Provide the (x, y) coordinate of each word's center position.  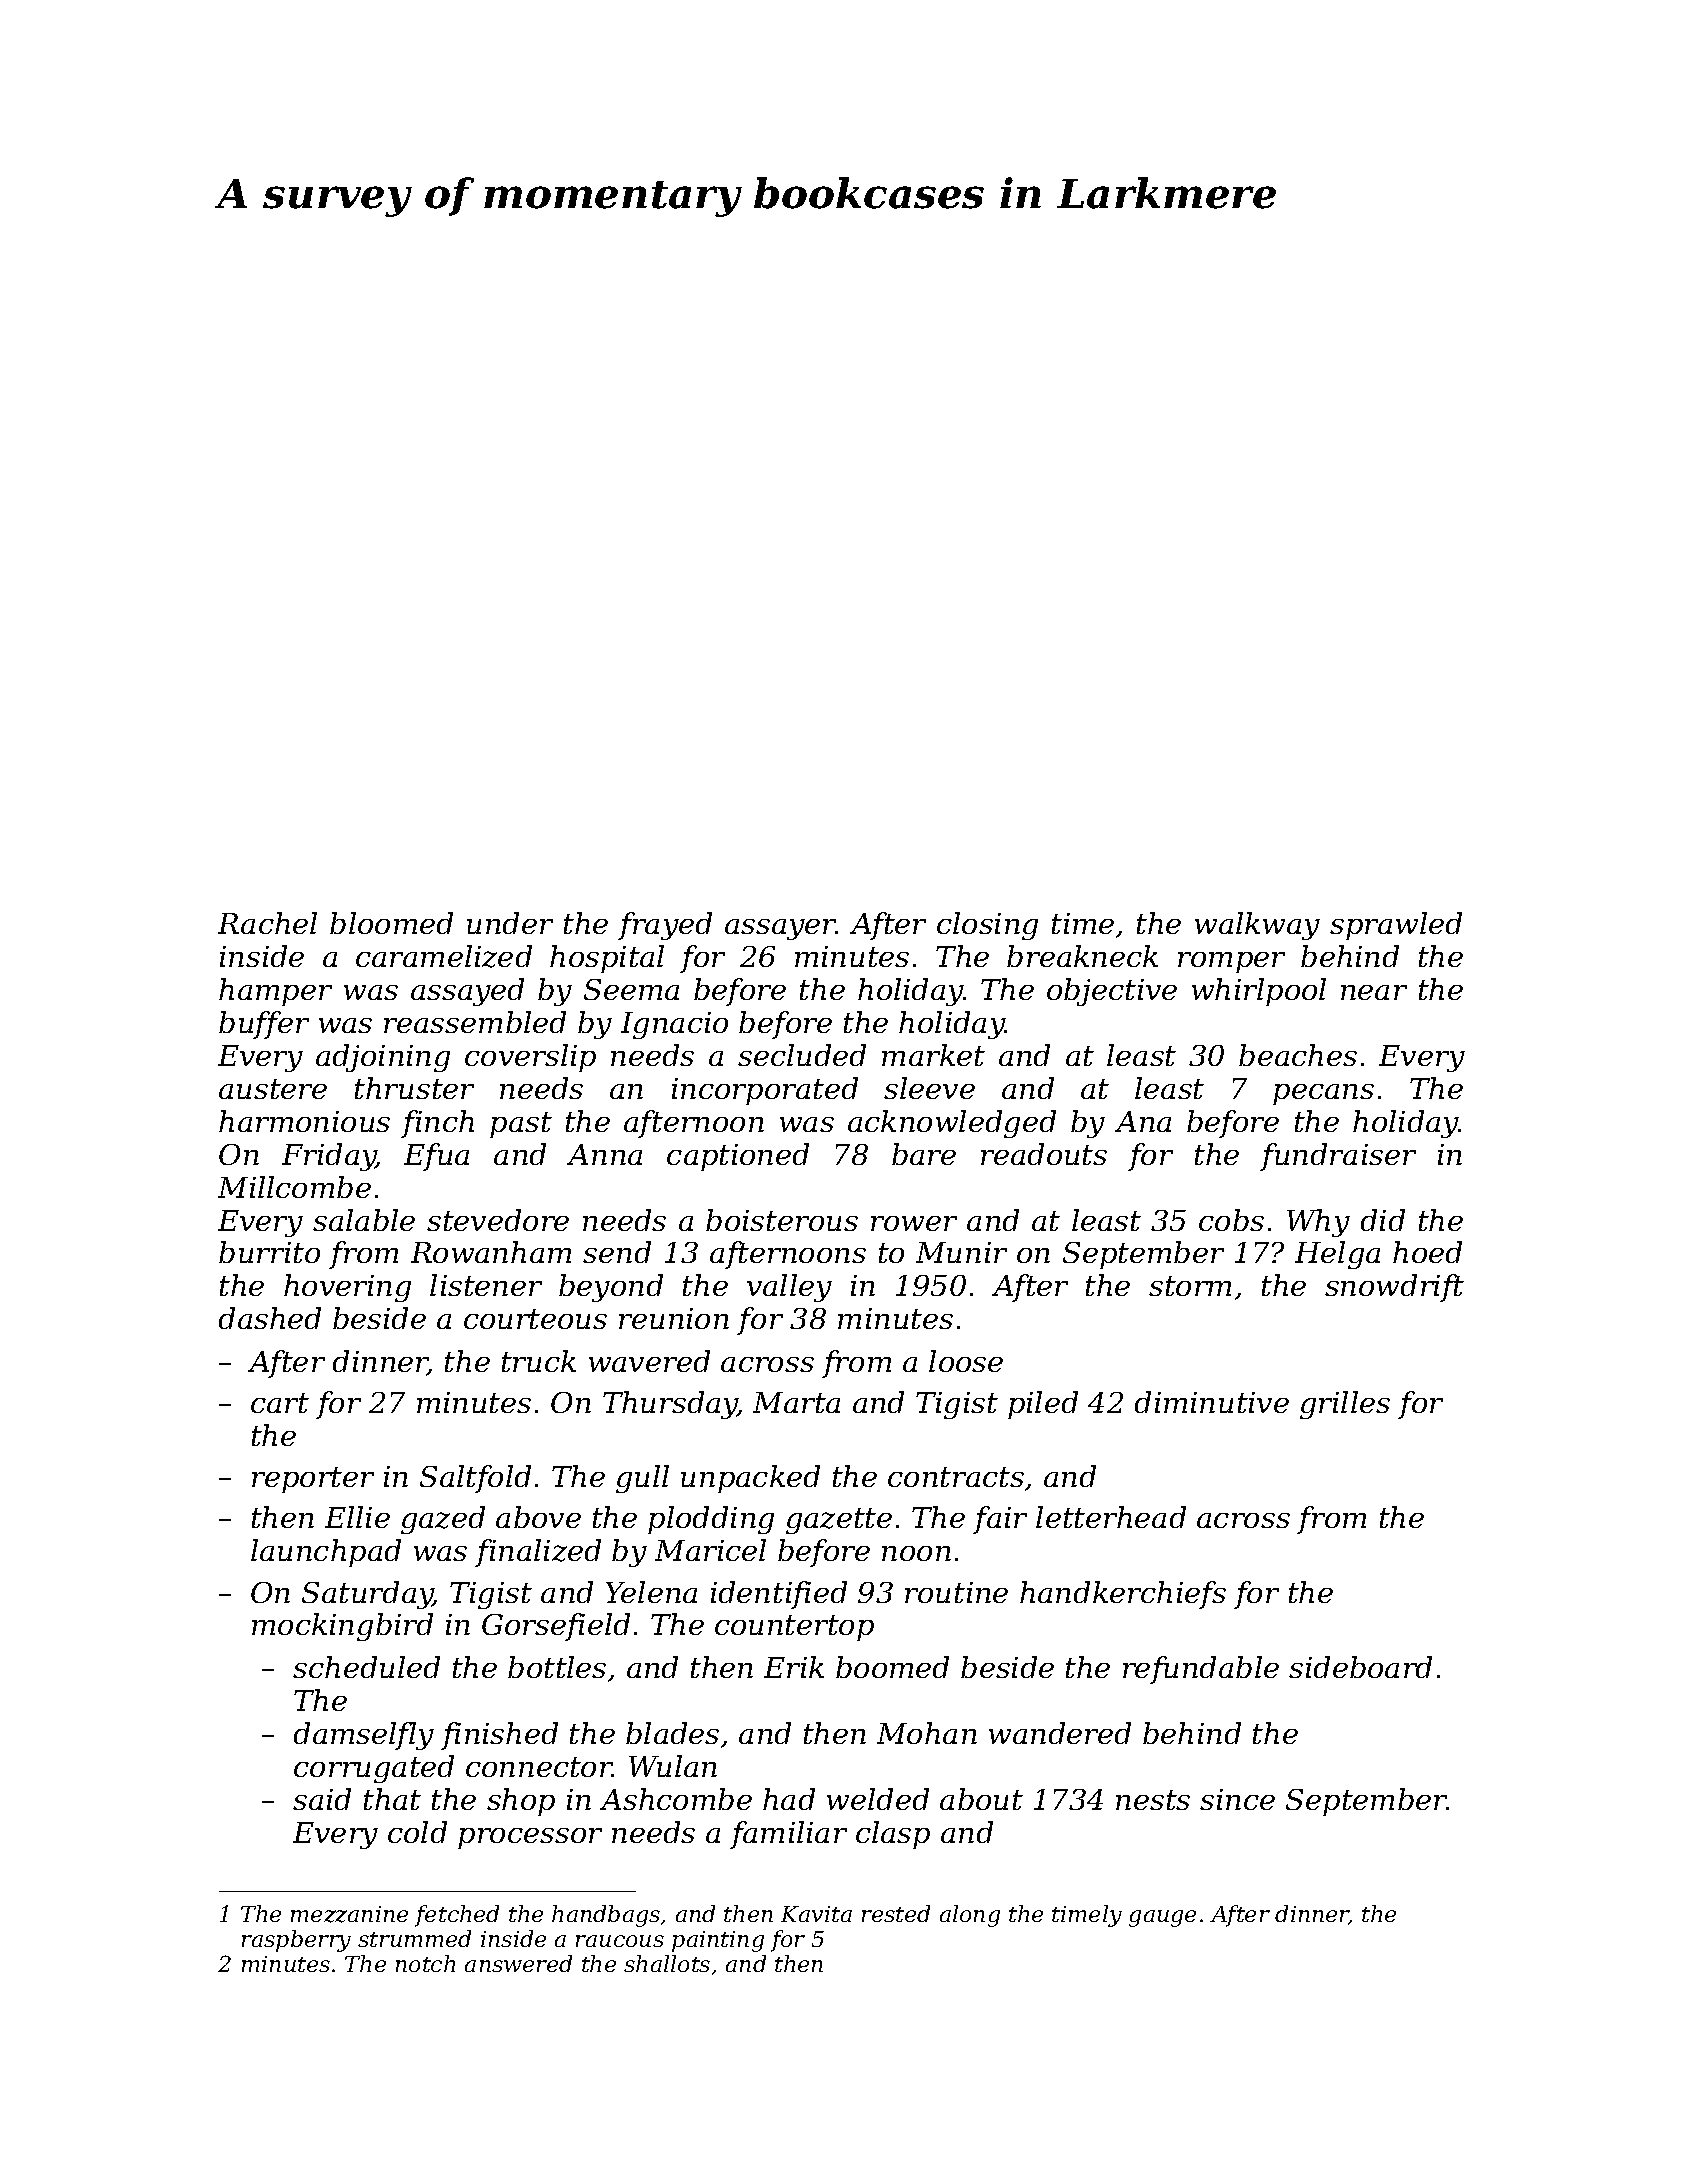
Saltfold (475, 1479)
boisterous (782, 1220)
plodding (711, 1520)
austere (273, 1089)
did (1383, 1220)
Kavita (816, 1914)
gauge (1162, 1918)
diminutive (1212, 1402)
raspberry (296, 1941)
